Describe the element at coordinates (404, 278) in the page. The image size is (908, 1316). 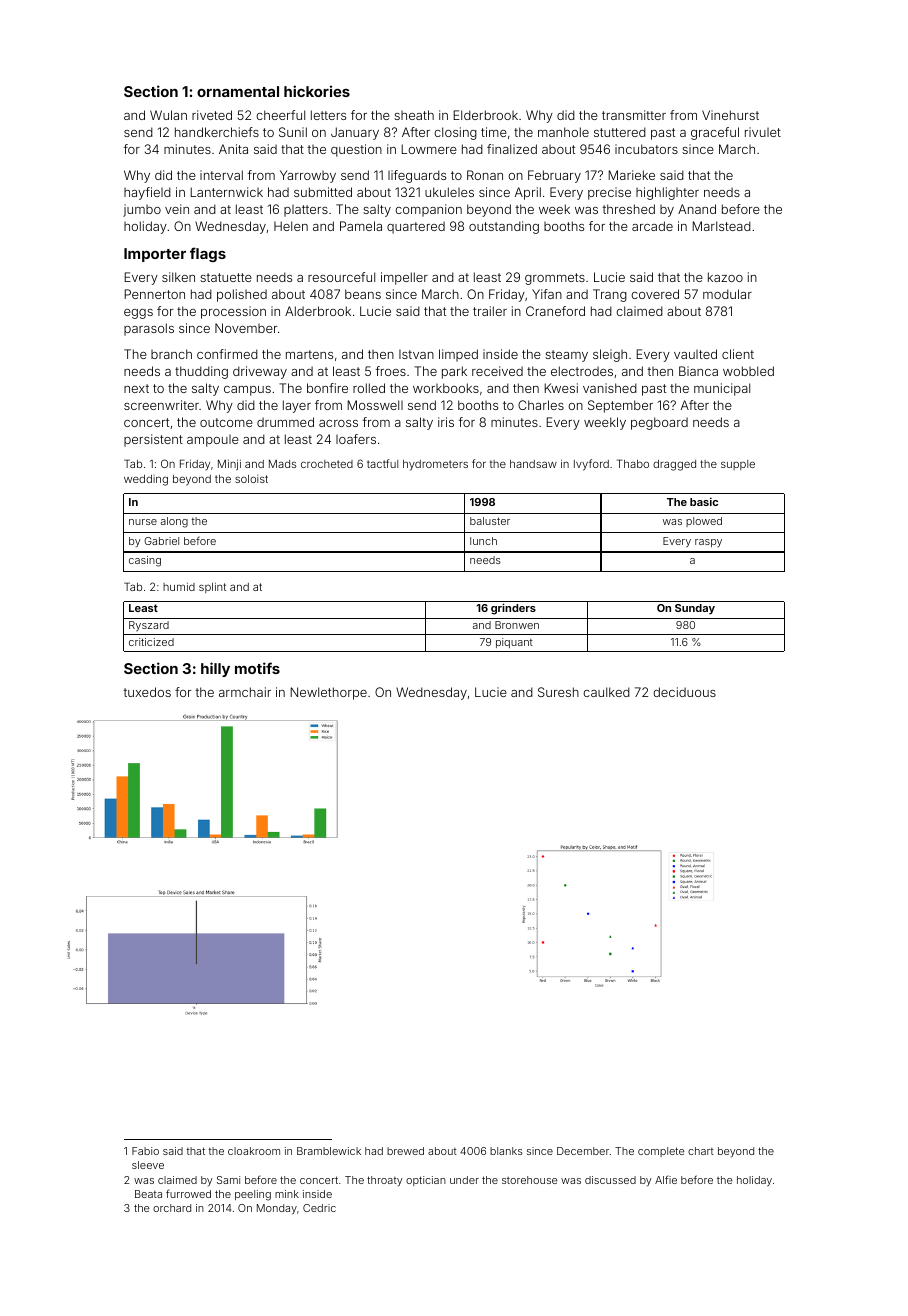
I see `impeller` at that location.
